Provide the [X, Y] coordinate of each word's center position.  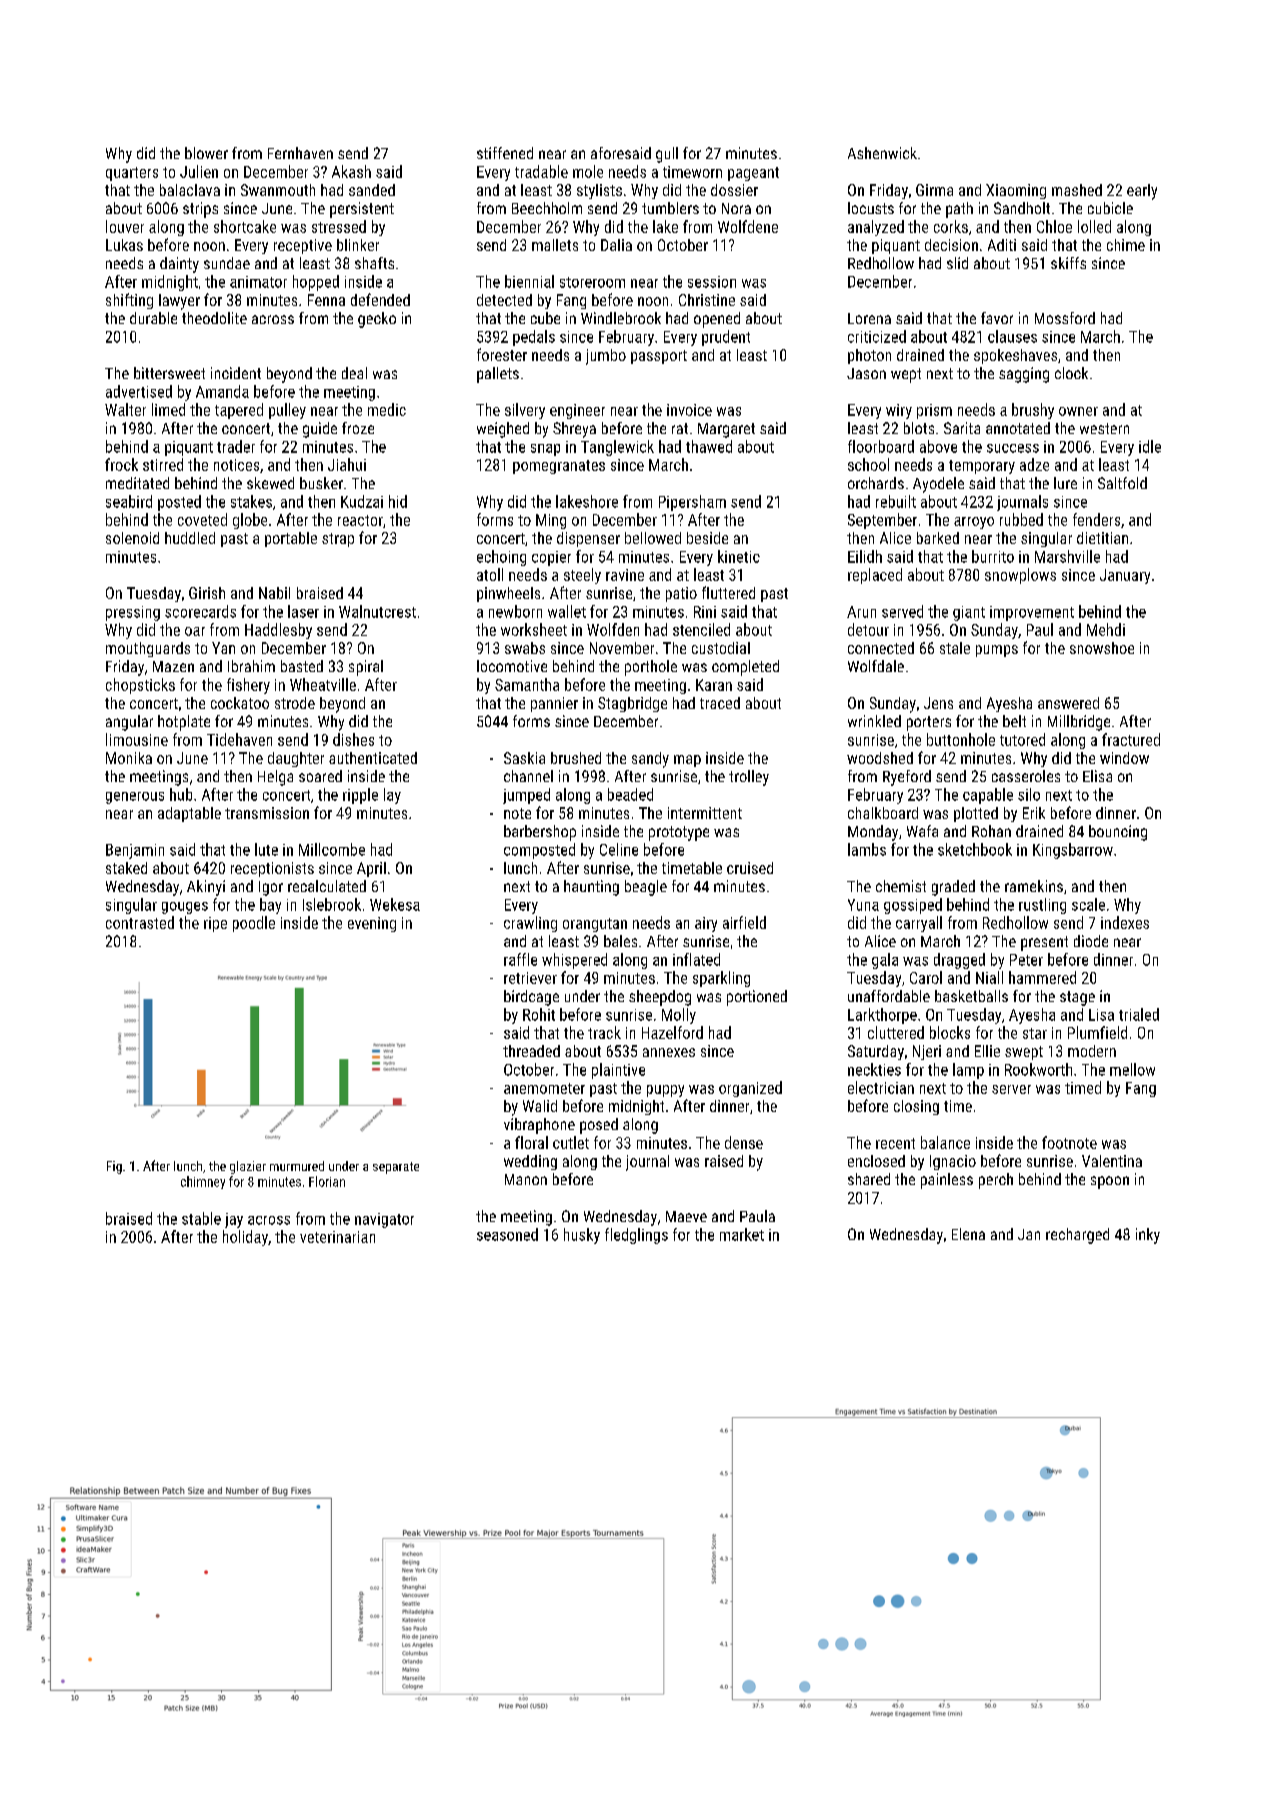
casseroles [1026, 776]
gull [667, 155]
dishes [353, 739]
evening [372, 924]
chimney [203, 1182]
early [1142, 192]
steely [582, 576]
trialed [1139, 1014]
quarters [132, 174]
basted [302, 666]
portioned [757, 998]
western [1104, 428]
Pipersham [692, 503]
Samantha [527, 684]
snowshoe [1102, 648]
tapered [239, 411]
